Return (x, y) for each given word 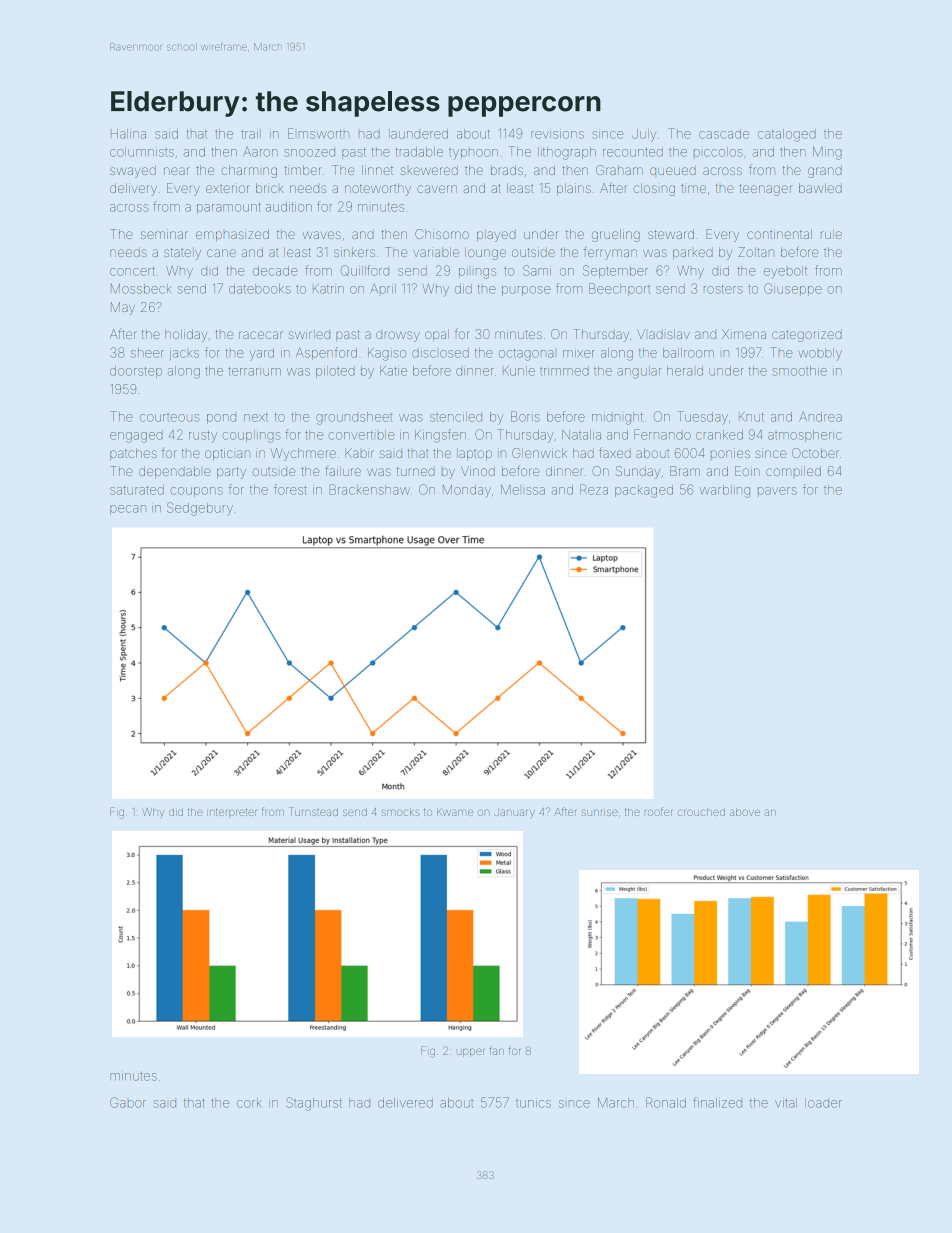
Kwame (455, 812)
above (745, 812)
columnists (142, 152)
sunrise (600, 812)
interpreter (232, 813)
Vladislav (663, 334)
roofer (658, 811)
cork (249, 1103)
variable (436, 252)
